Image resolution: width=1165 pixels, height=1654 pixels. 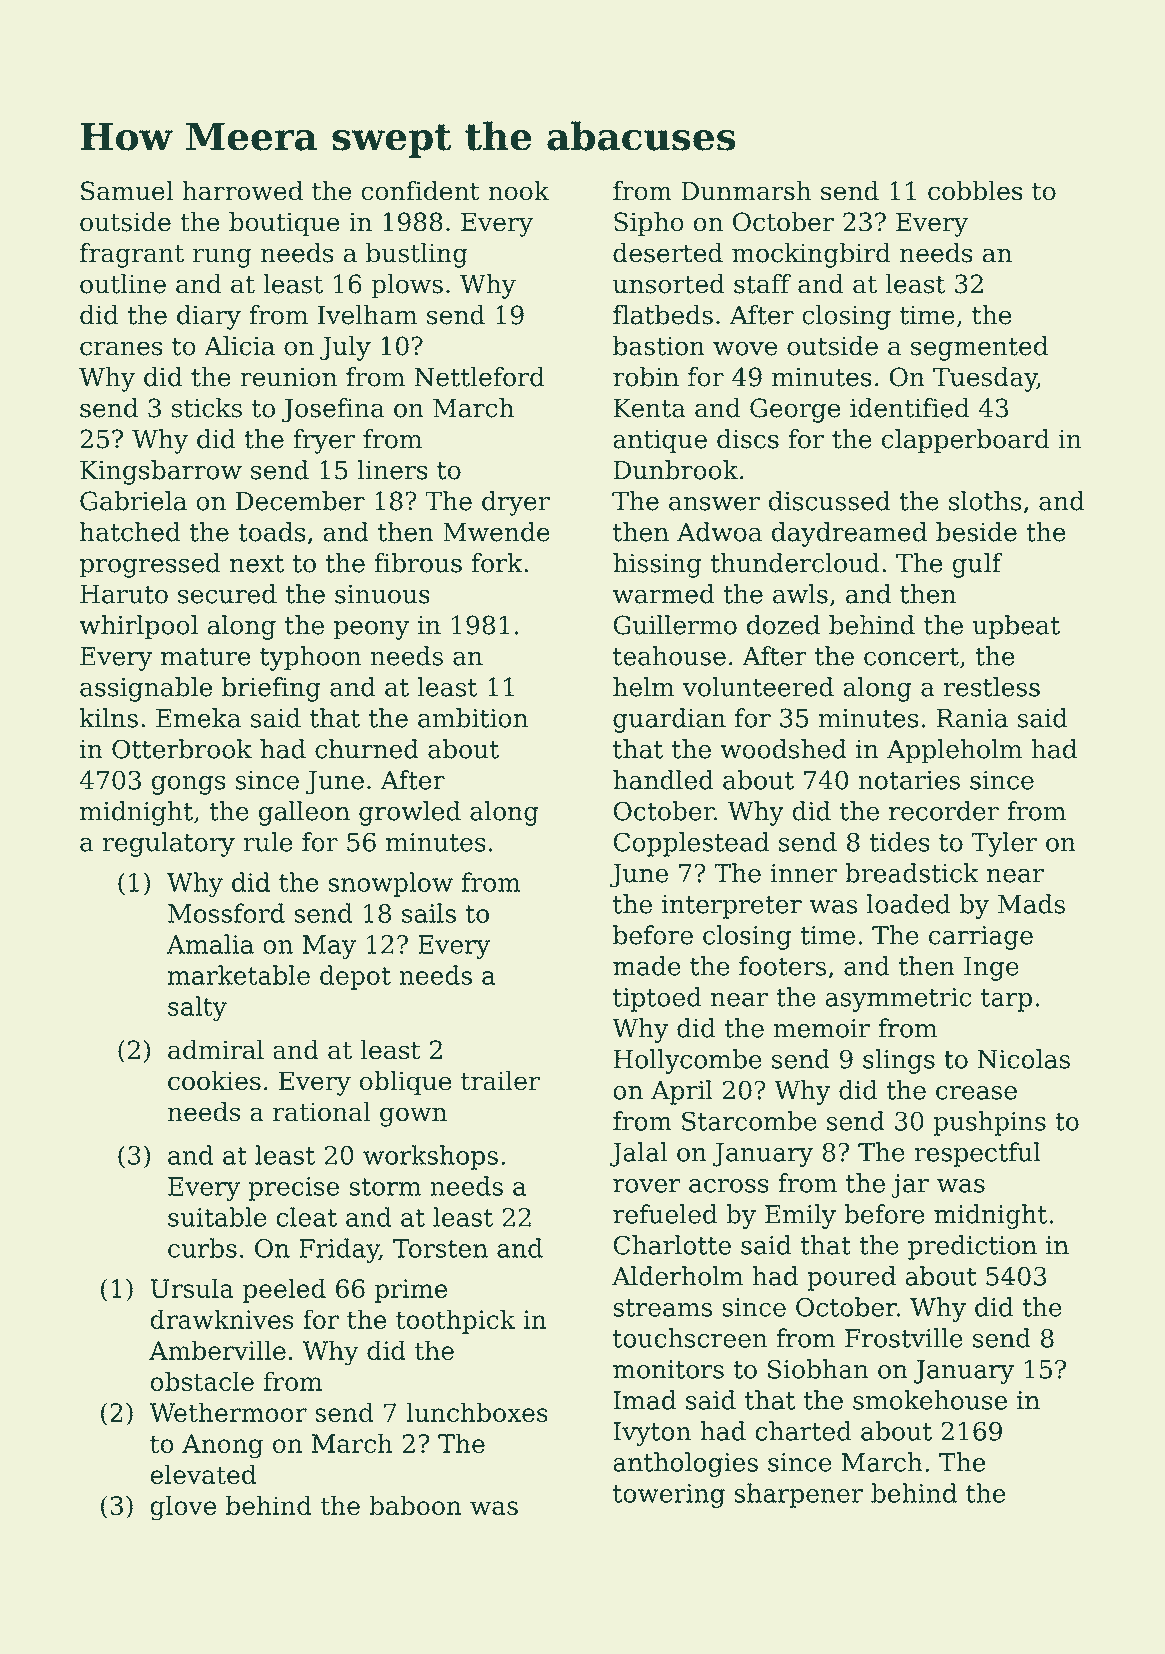 I want to click on Amalia, so click(x=210, y=944).
